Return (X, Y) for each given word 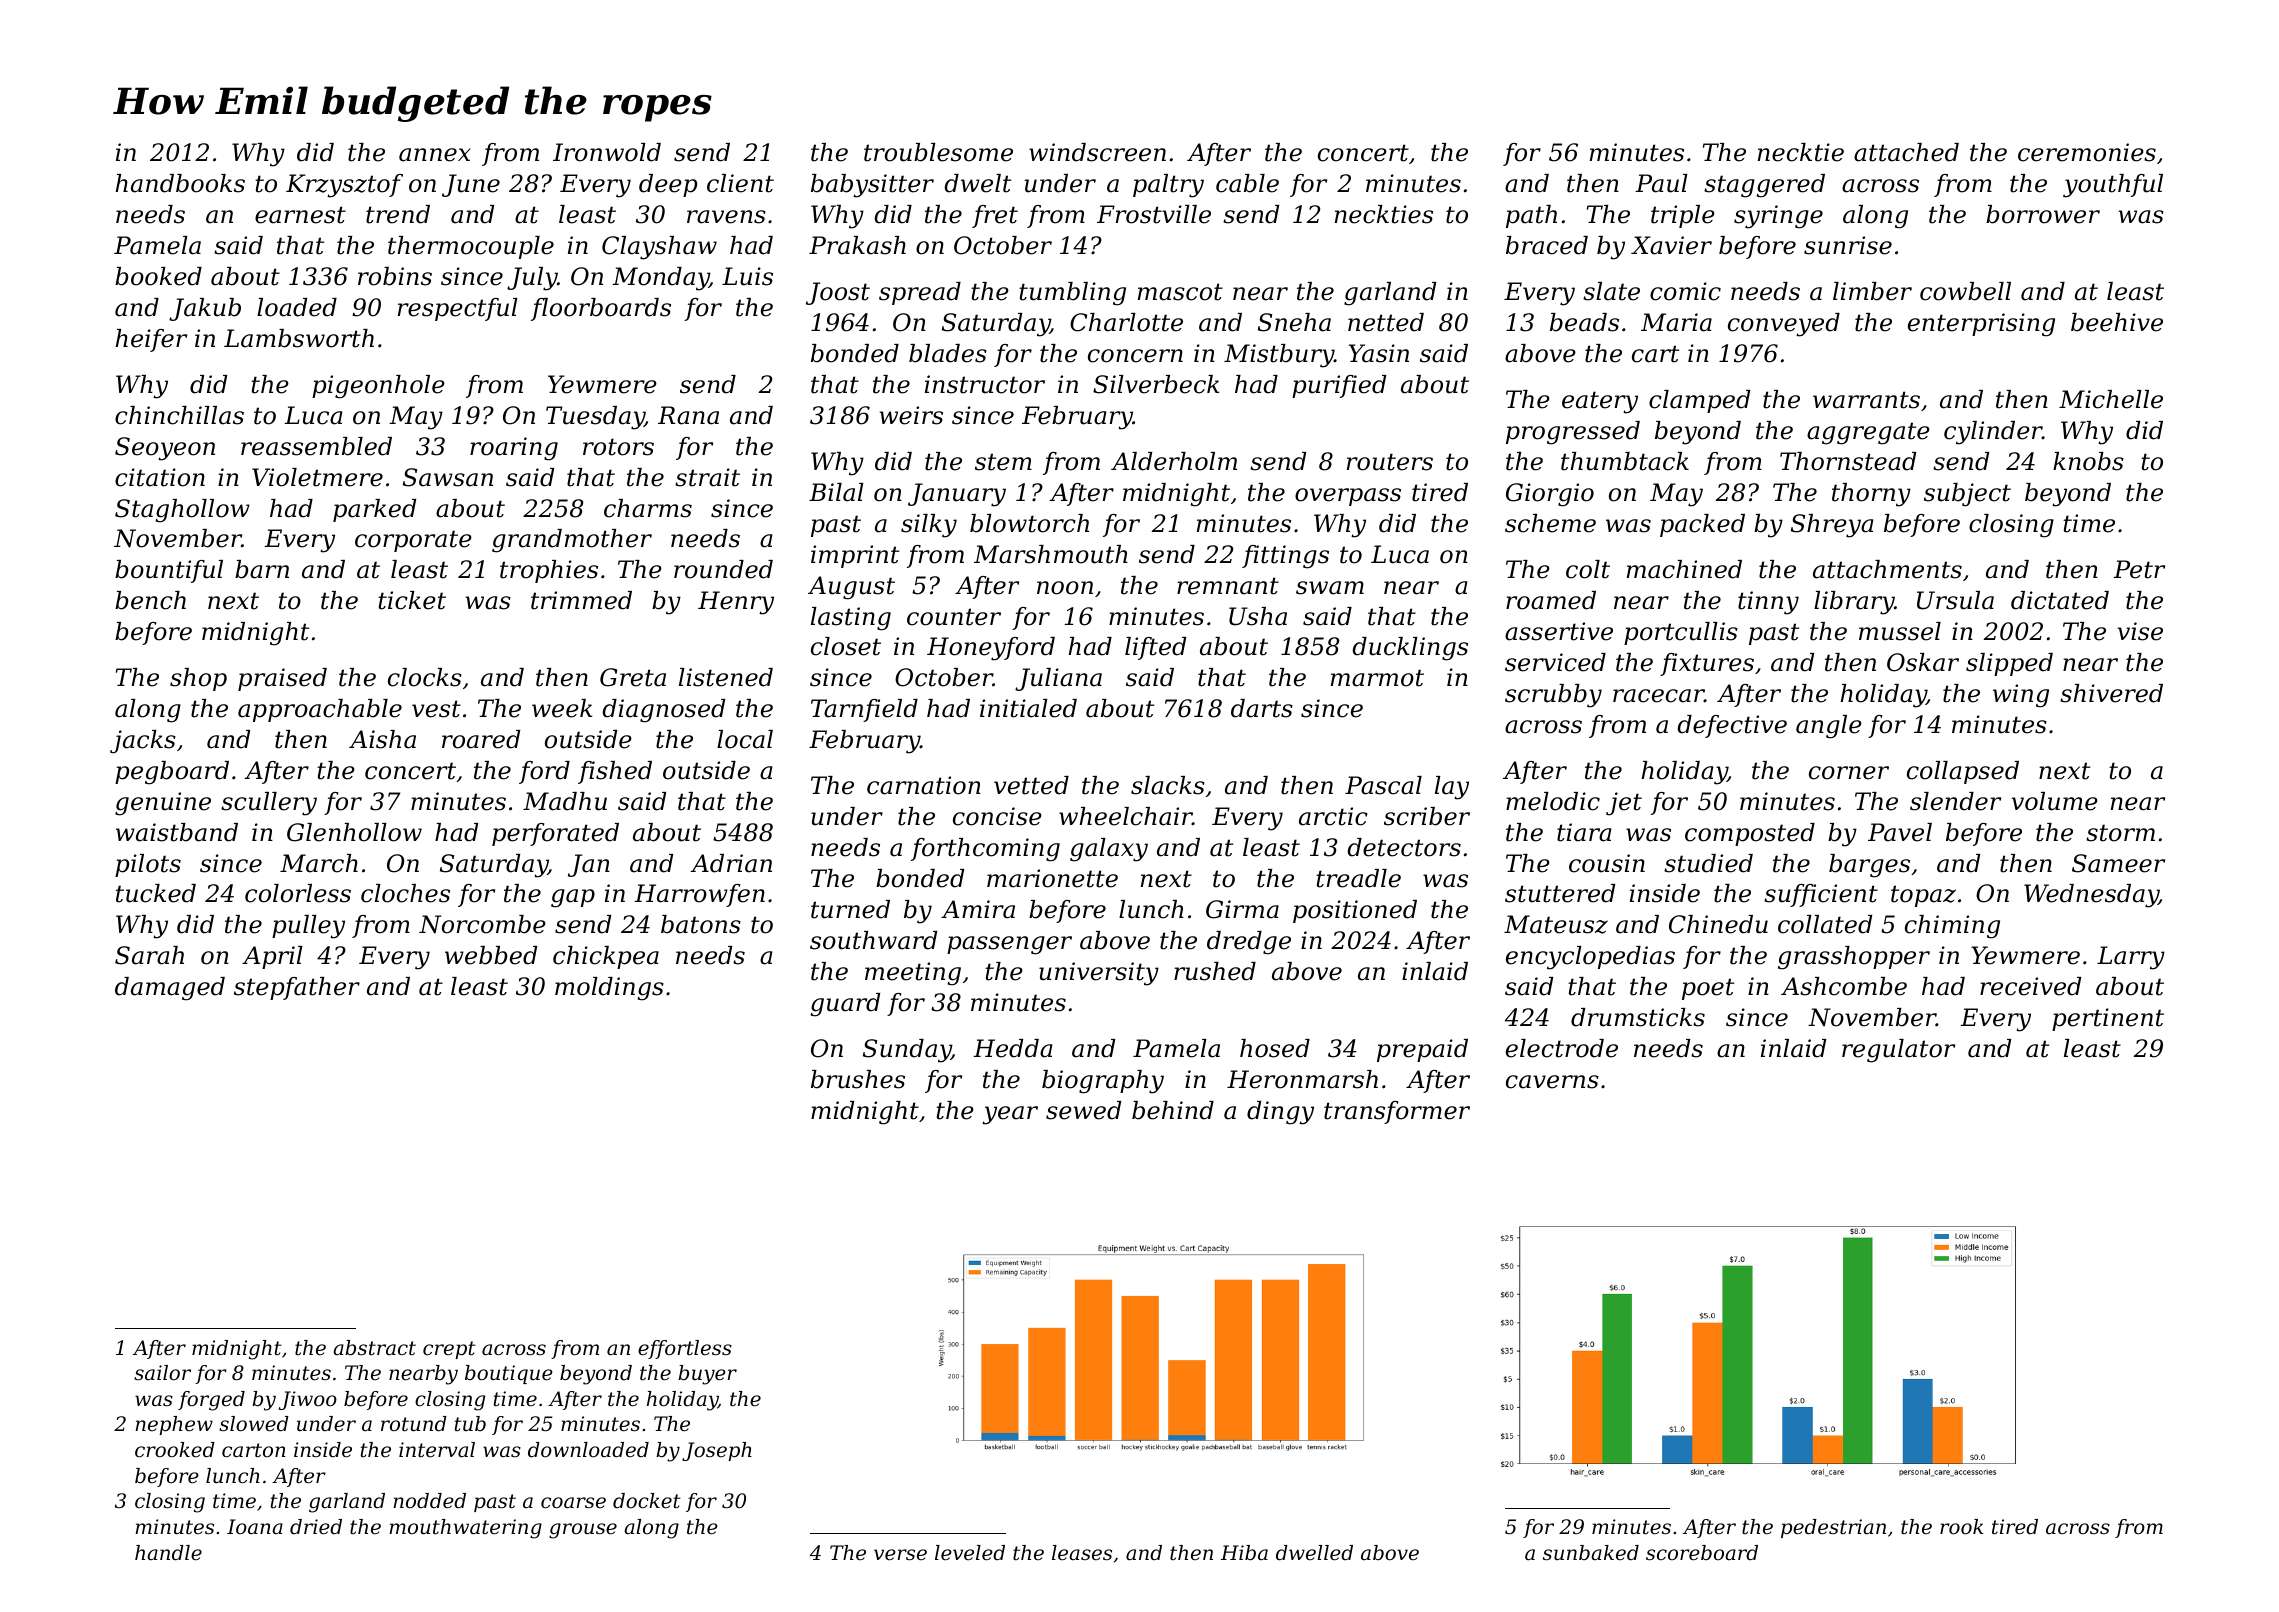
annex (435, 155)
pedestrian (1833, 1528)
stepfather (297, 988)
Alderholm (1174, 461)
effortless (685, 1349)
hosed (1275, 1048)
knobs (2088, 461)
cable (1247, 183)
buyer (707, 1375)
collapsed (1963, 772)
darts (1262, 708)
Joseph (717, 1451)
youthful (2113, 186)
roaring (514, 449)
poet (1708, 989)
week (562, 708)
